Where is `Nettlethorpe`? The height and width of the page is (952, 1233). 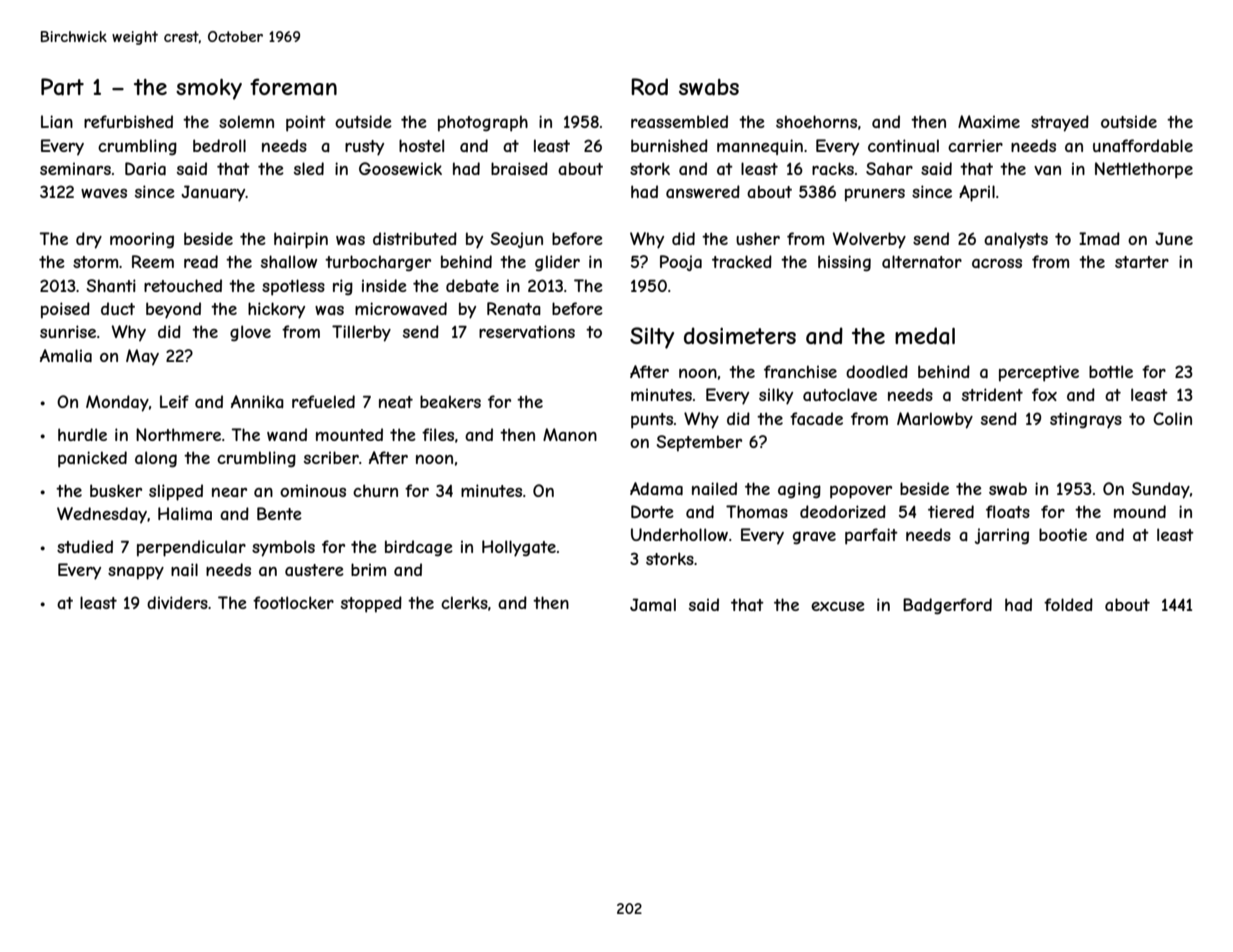
Nettlethorpe is located at coordinates (1144, 170).
